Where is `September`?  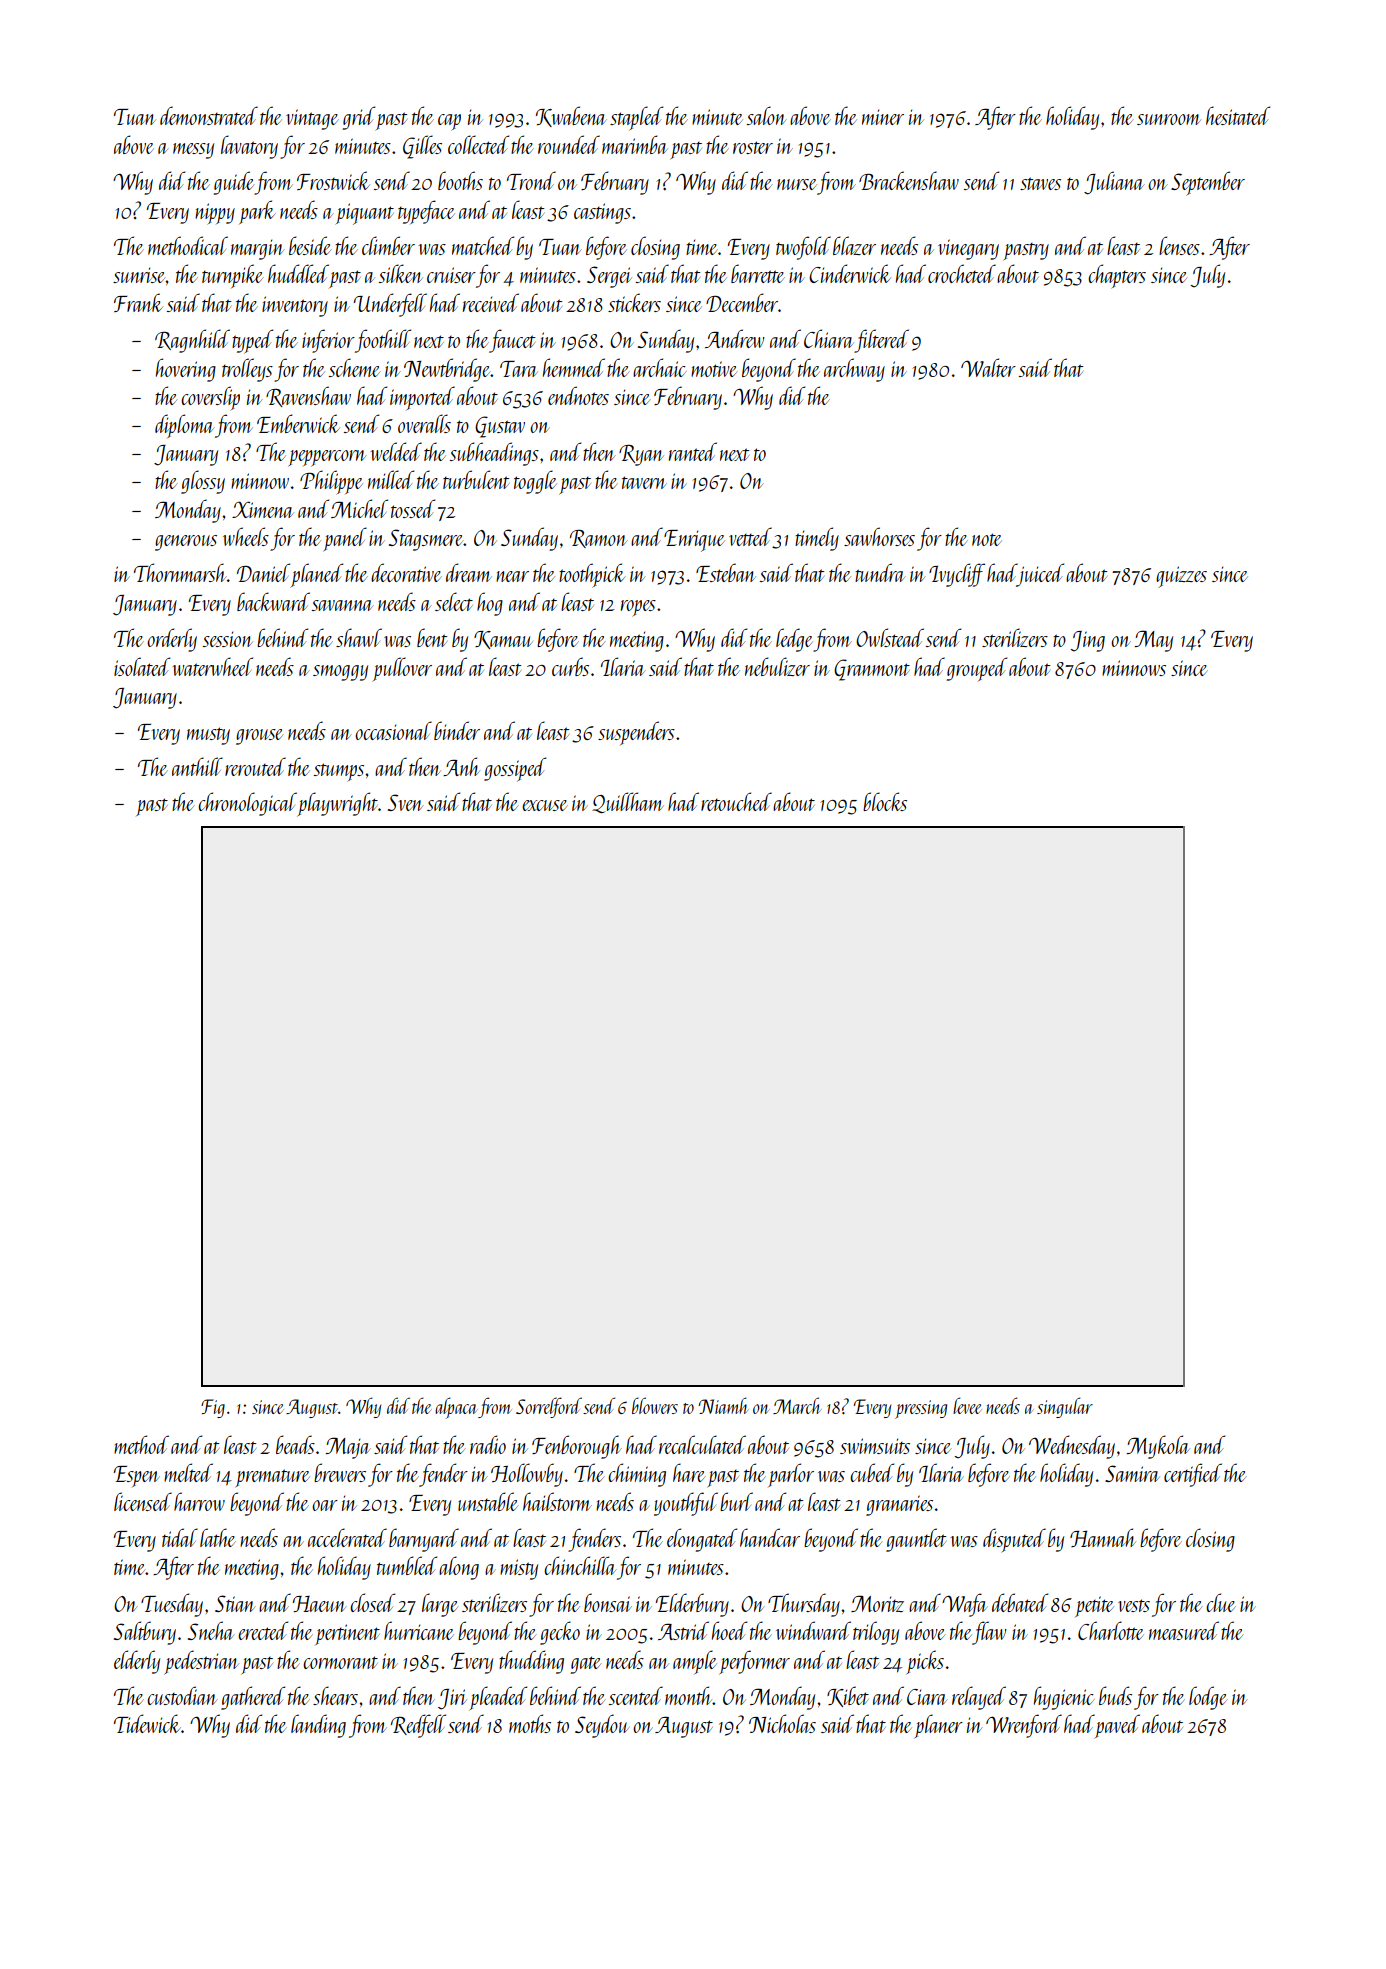
September is located at coordinates (1208, 183).
